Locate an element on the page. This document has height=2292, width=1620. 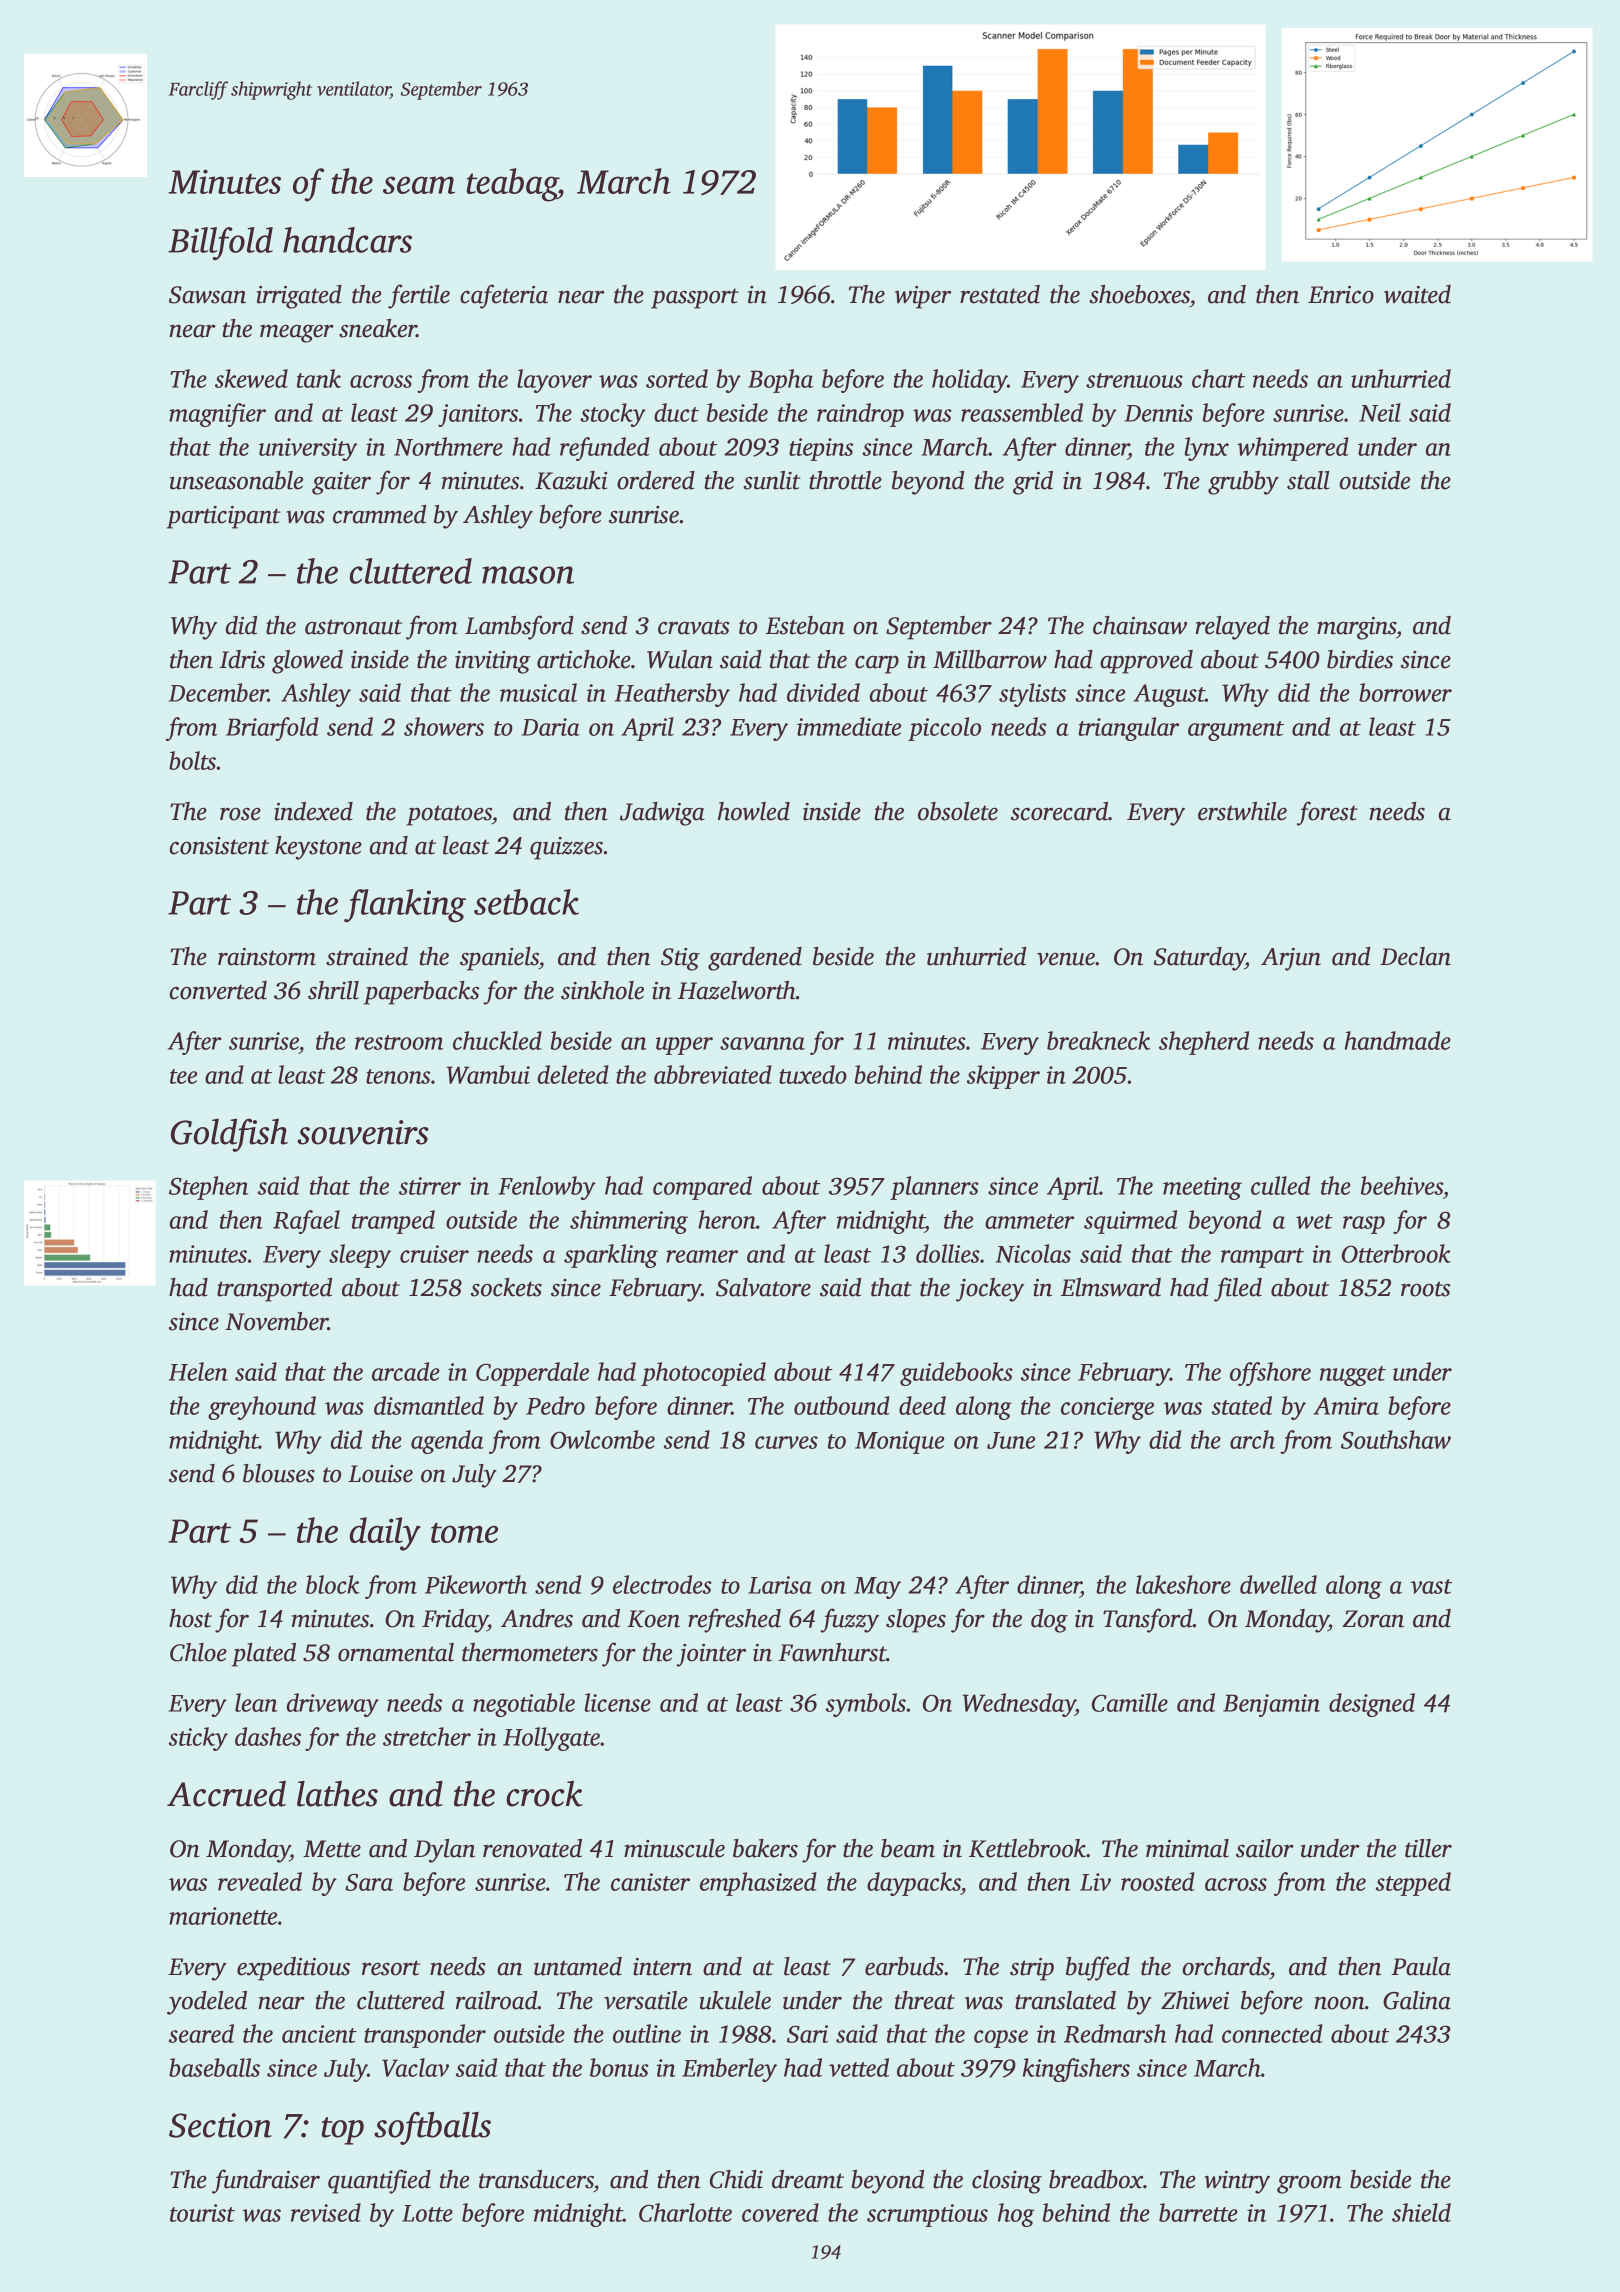
Arjun is located at coordinates (1291, 959).
